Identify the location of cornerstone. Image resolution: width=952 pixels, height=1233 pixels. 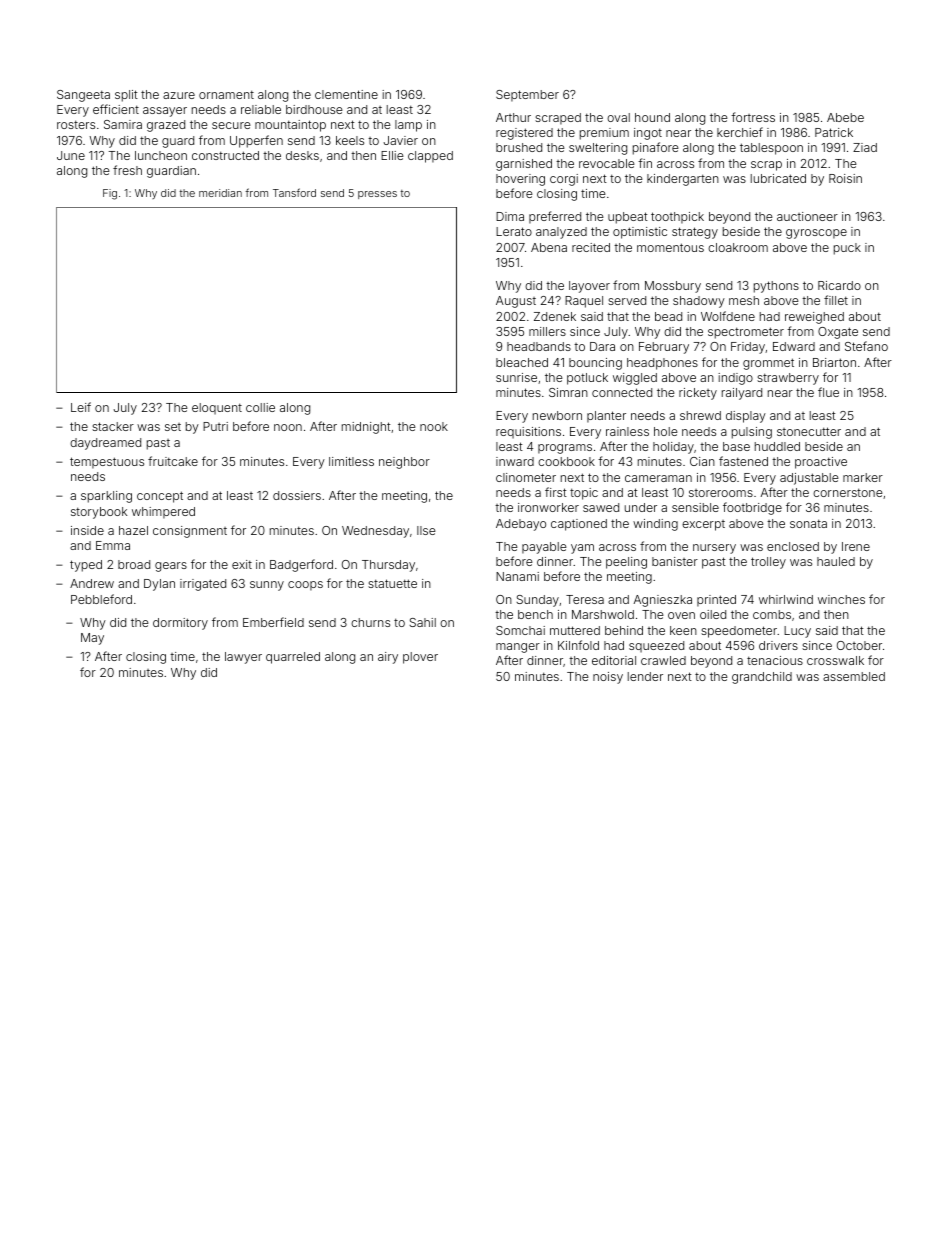
(848, 492).
